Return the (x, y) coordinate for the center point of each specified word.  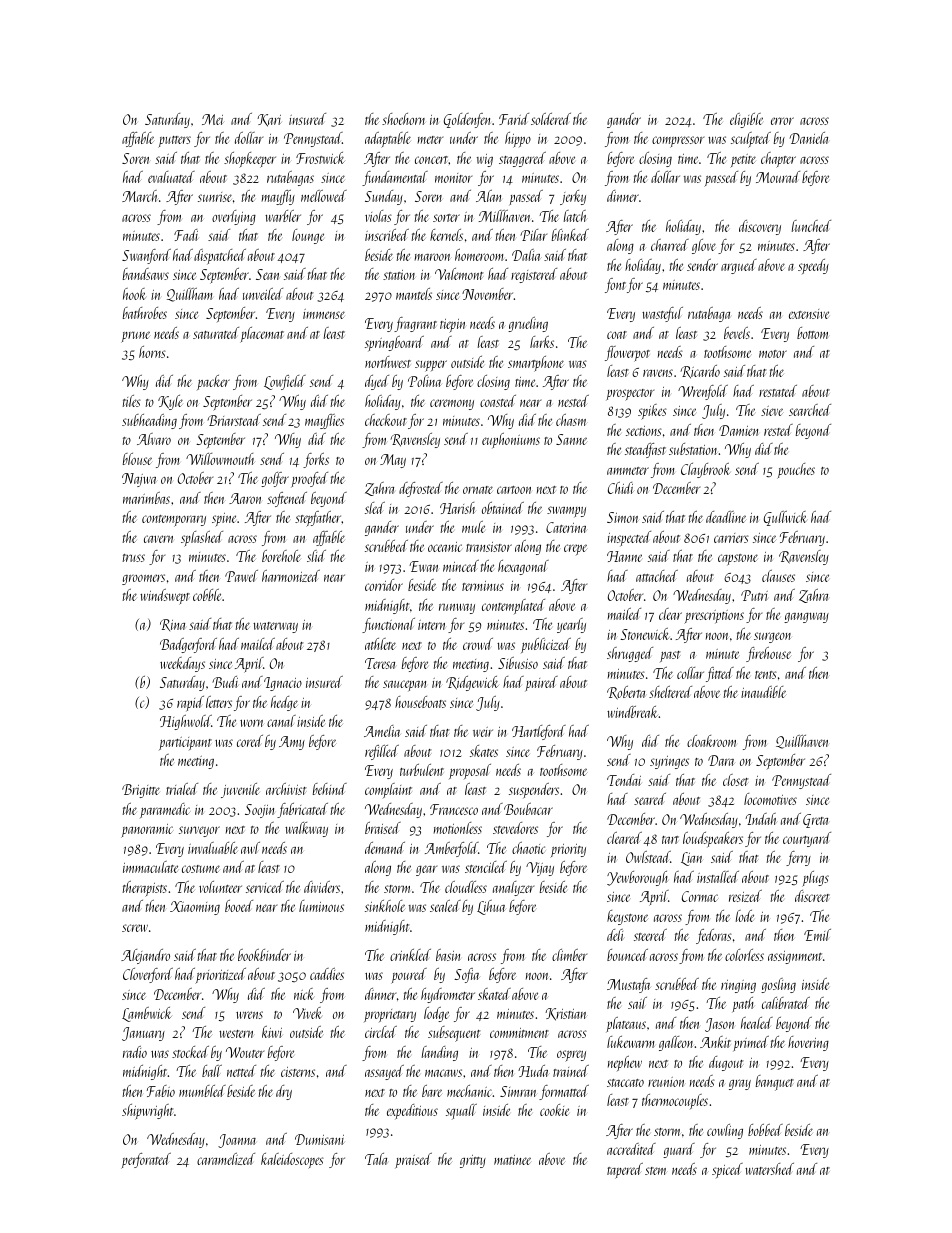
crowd (478, 644)
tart (670, 840)
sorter (446, 218)
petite (743, 161)
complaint (388, 790)
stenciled (486, 867)
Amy (292, 743)
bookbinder (264, 955)
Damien (738, 430)
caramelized (226, 1159)
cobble (207, 595)
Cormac (700, 896)
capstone (738, 559)
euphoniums (511, 440)
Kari (269, 120)
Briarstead (234, 420)
